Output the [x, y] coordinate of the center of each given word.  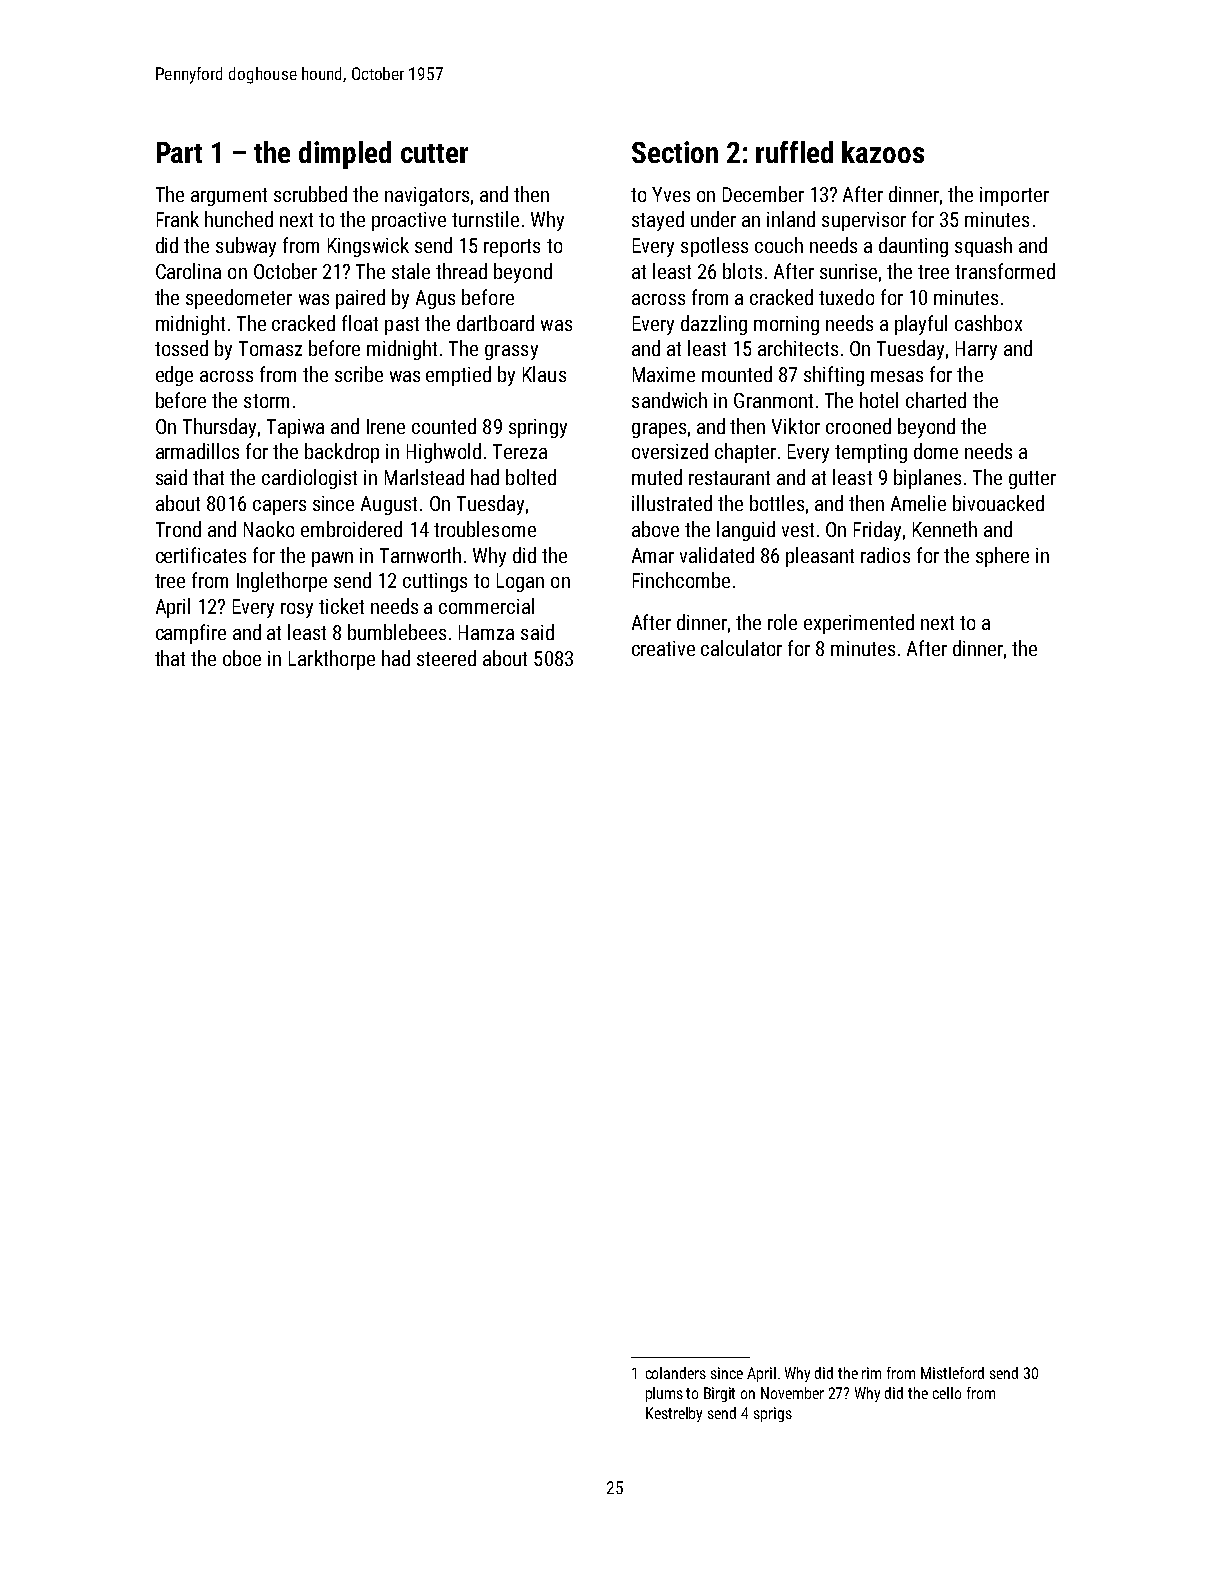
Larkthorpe [332, 660]
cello [947, 1393]
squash [983, 247]
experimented [859, 624]
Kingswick [368, 247]
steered [446, 658]
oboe [242, 658]
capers [279, 507]
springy [538, 428]
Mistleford [952, 1373]
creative [663, 648]
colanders [676, 1373]
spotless [714, 247]
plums [664, 1394]
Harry [976, 350]
